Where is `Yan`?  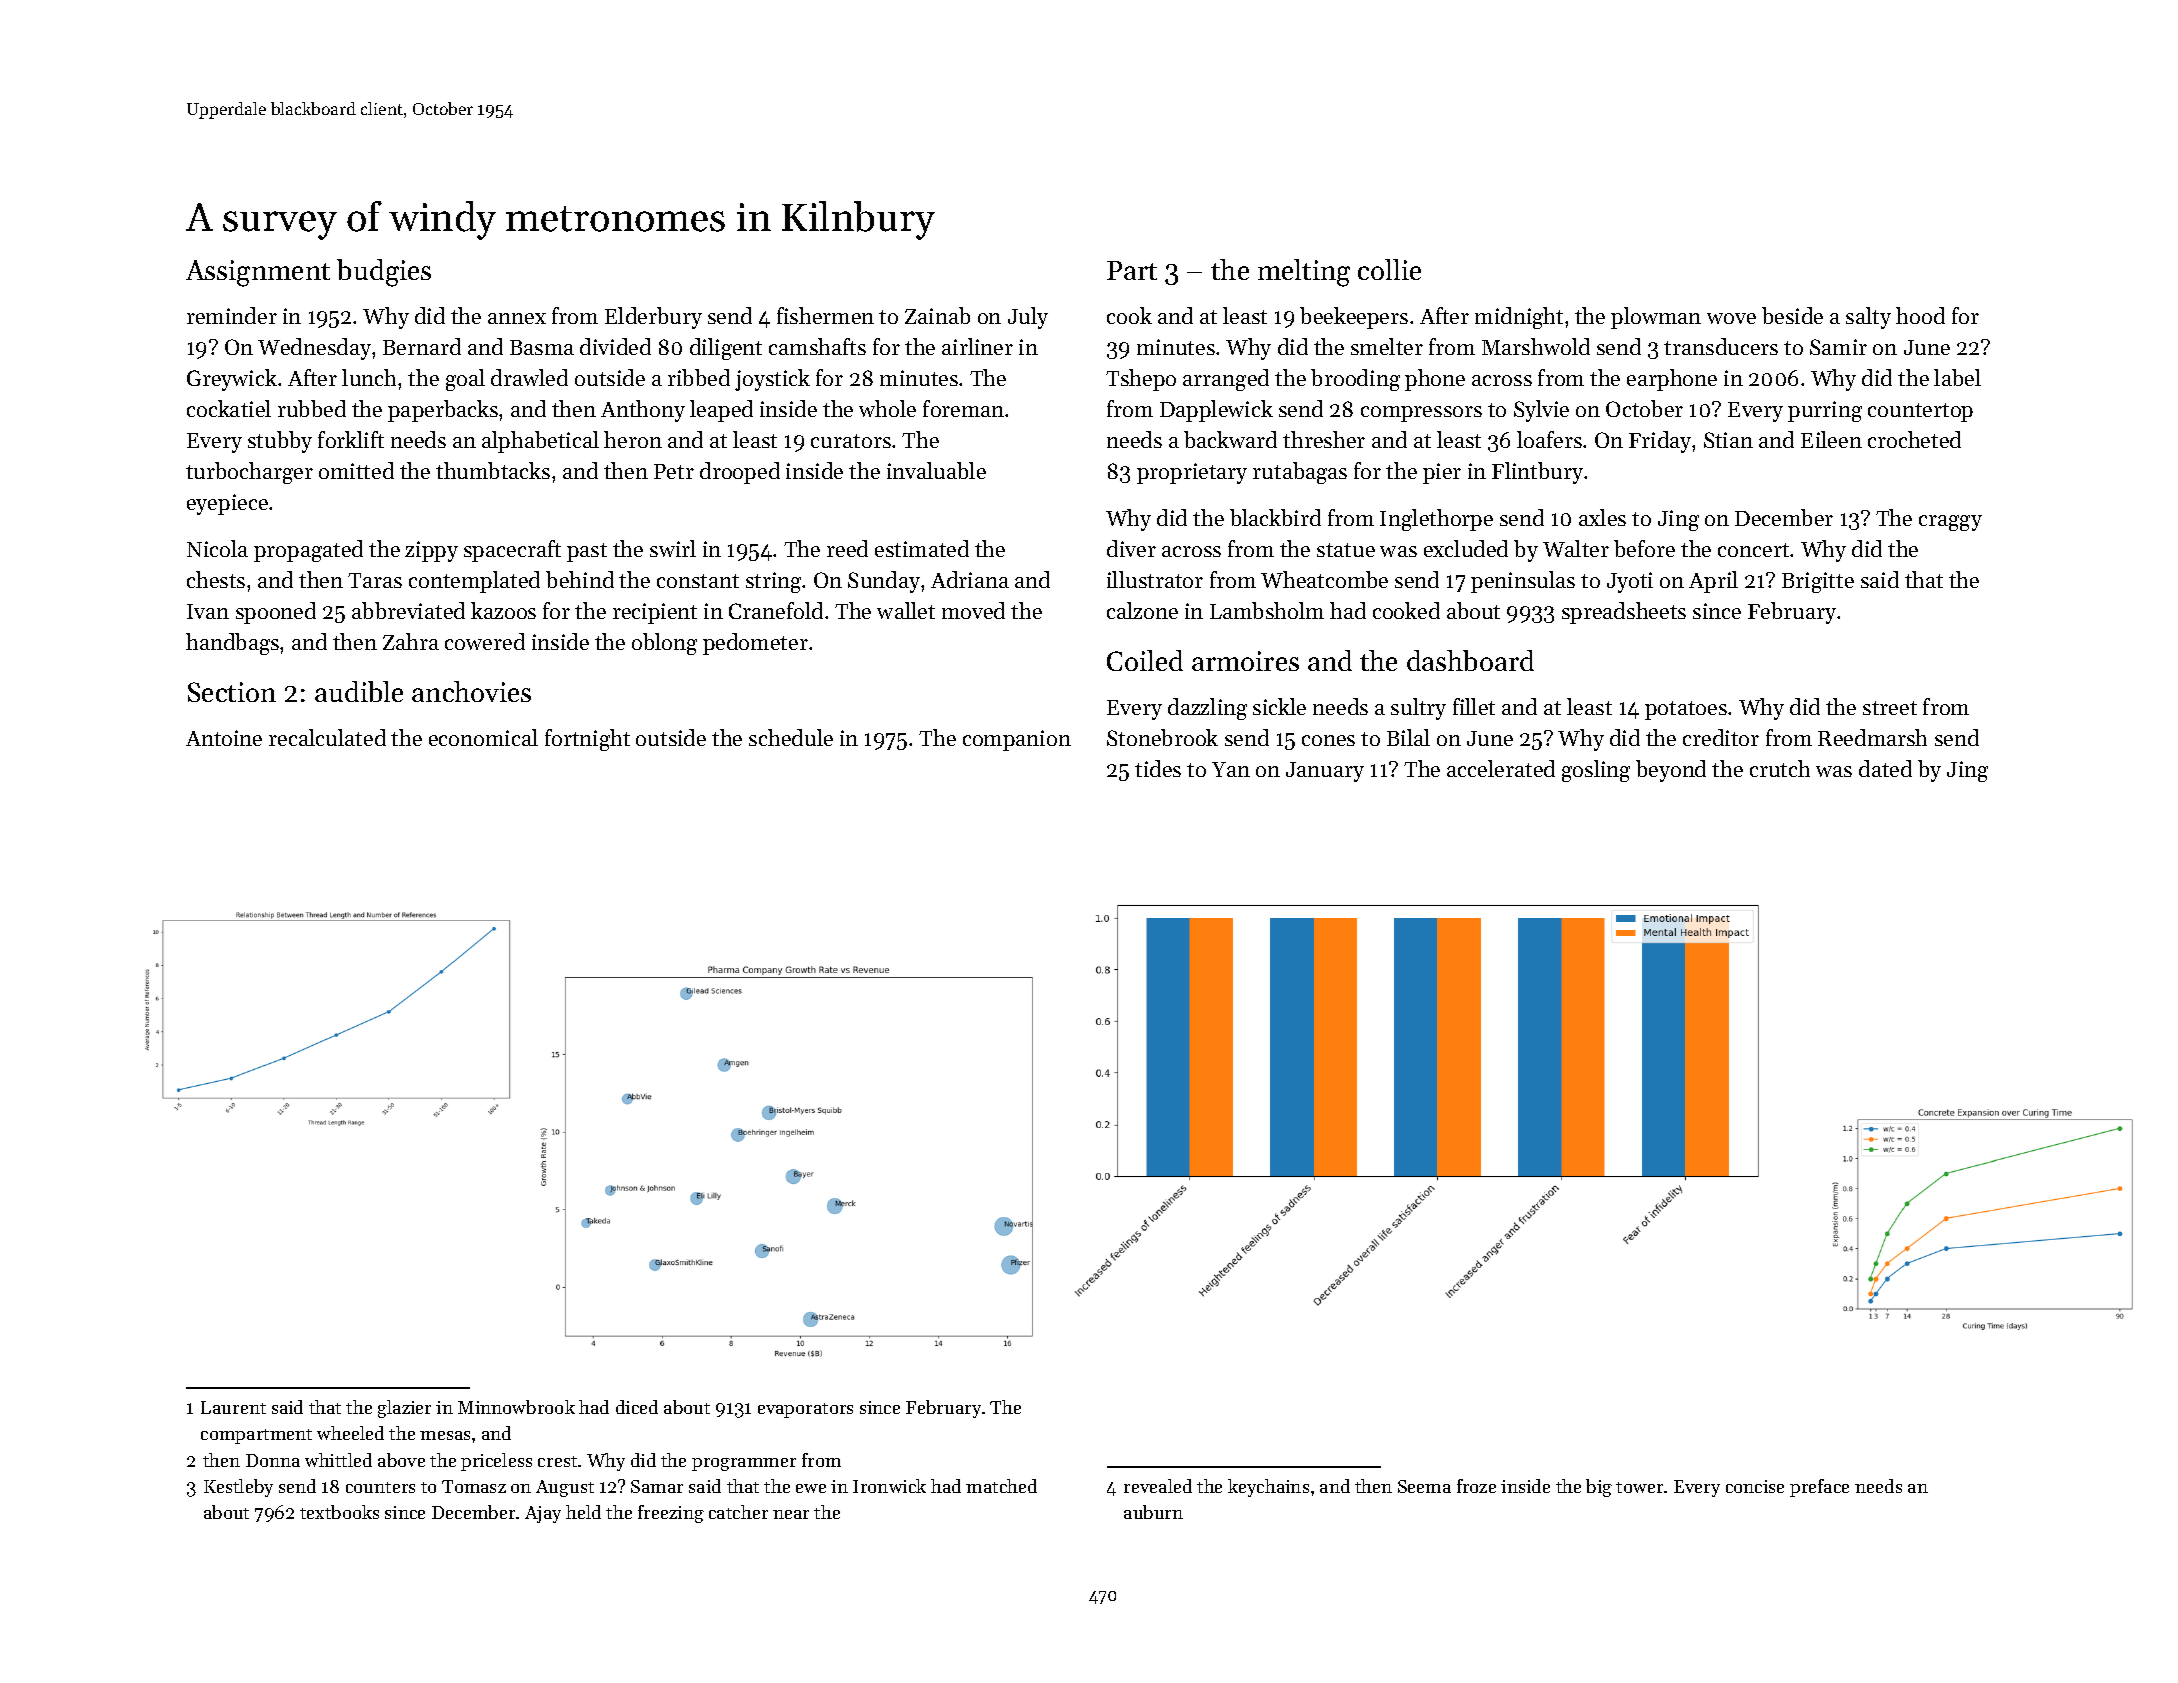 Yan is located at coordinates (1231, 769).
